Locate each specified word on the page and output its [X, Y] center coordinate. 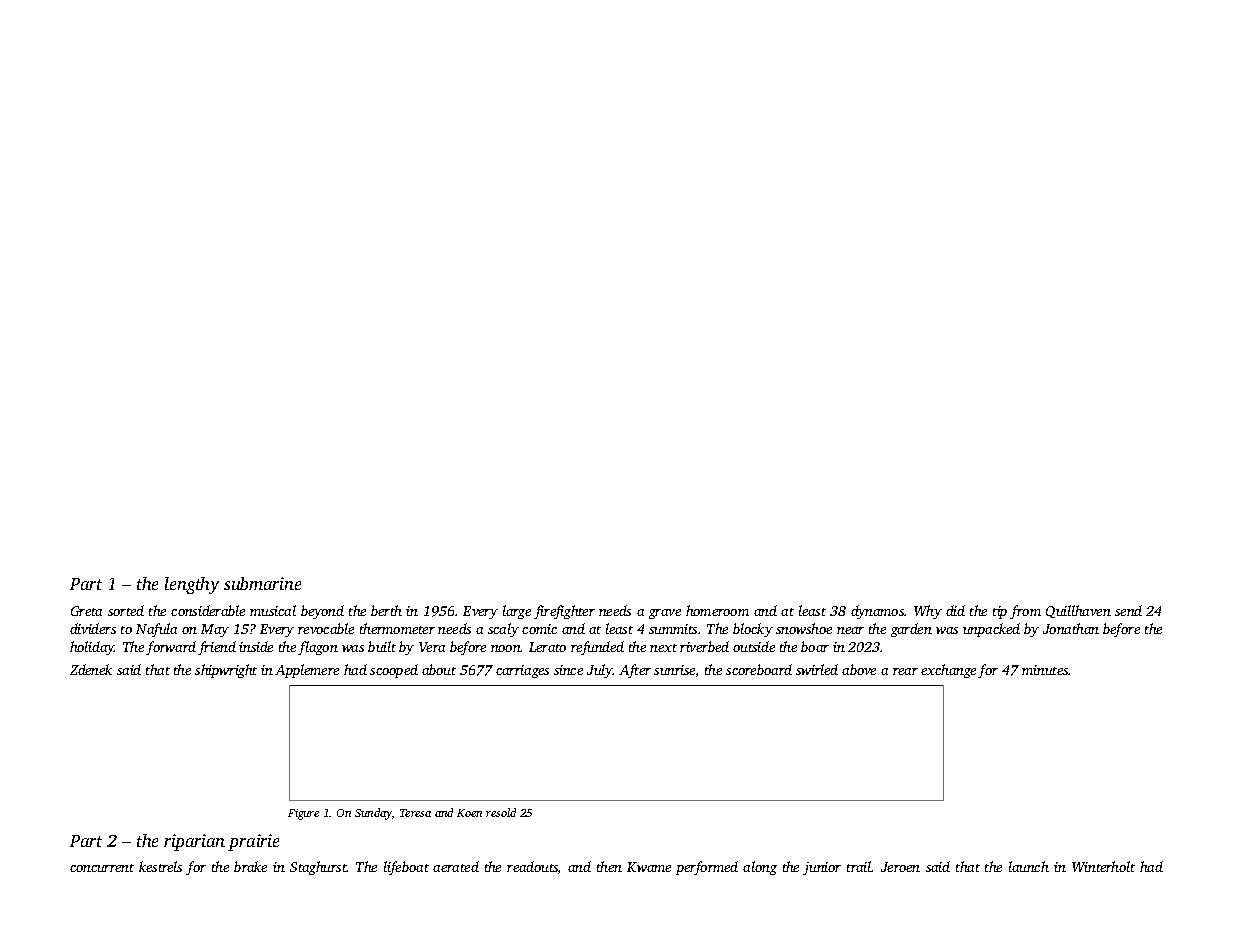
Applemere [307, 671]
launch [1029, 866]
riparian [194, 842]
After [635, 671]
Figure [303, 814]
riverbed [704, 646]
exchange [948, 671]
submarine [262, 583]
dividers [93, 628]
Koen [469, 813]
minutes [1045, 670]
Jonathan [1071, 628]
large [517, 612]
